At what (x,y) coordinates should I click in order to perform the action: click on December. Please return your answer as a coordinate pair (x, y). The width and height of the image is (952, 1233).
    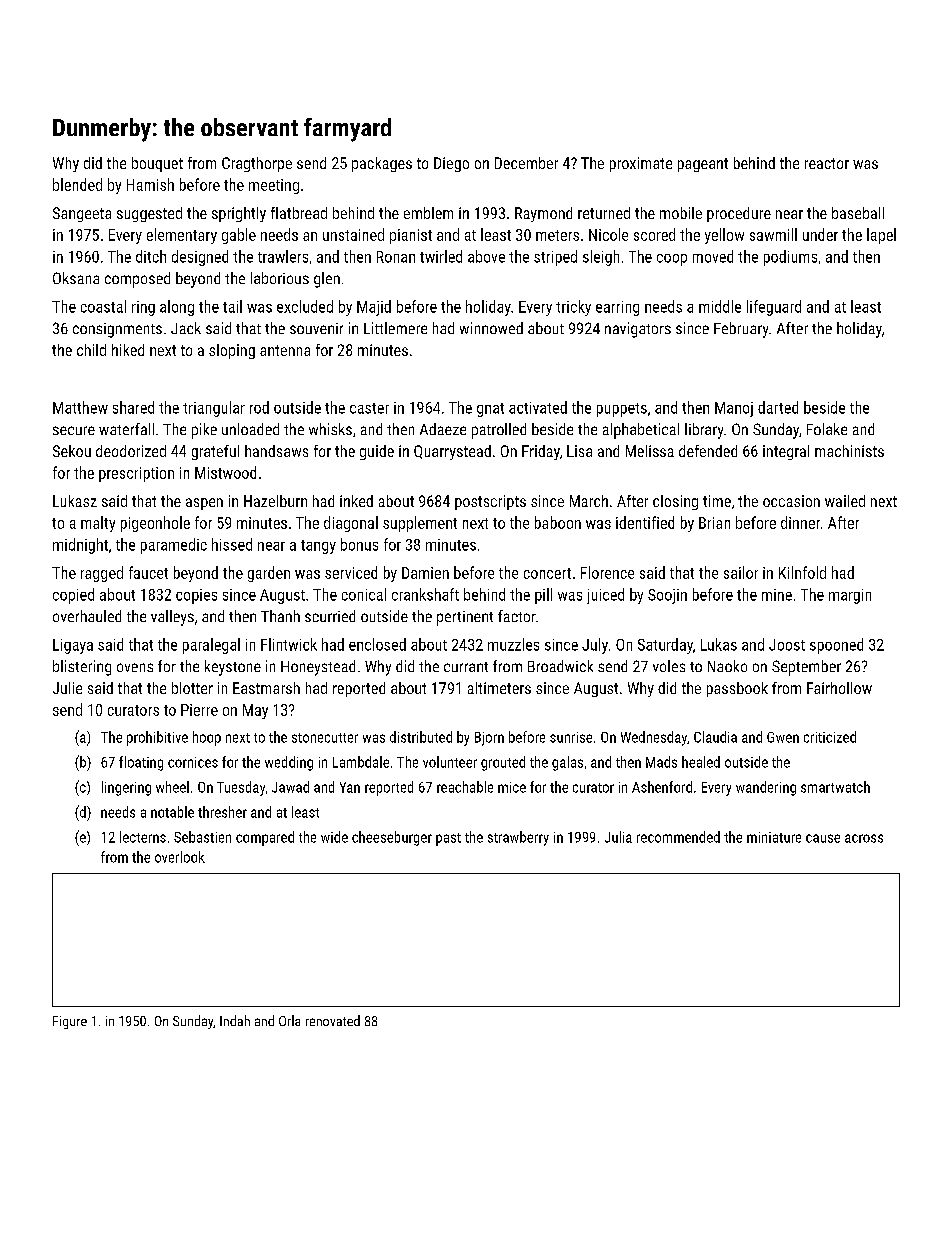
    Looking at the image, I should click on (526, 163).
